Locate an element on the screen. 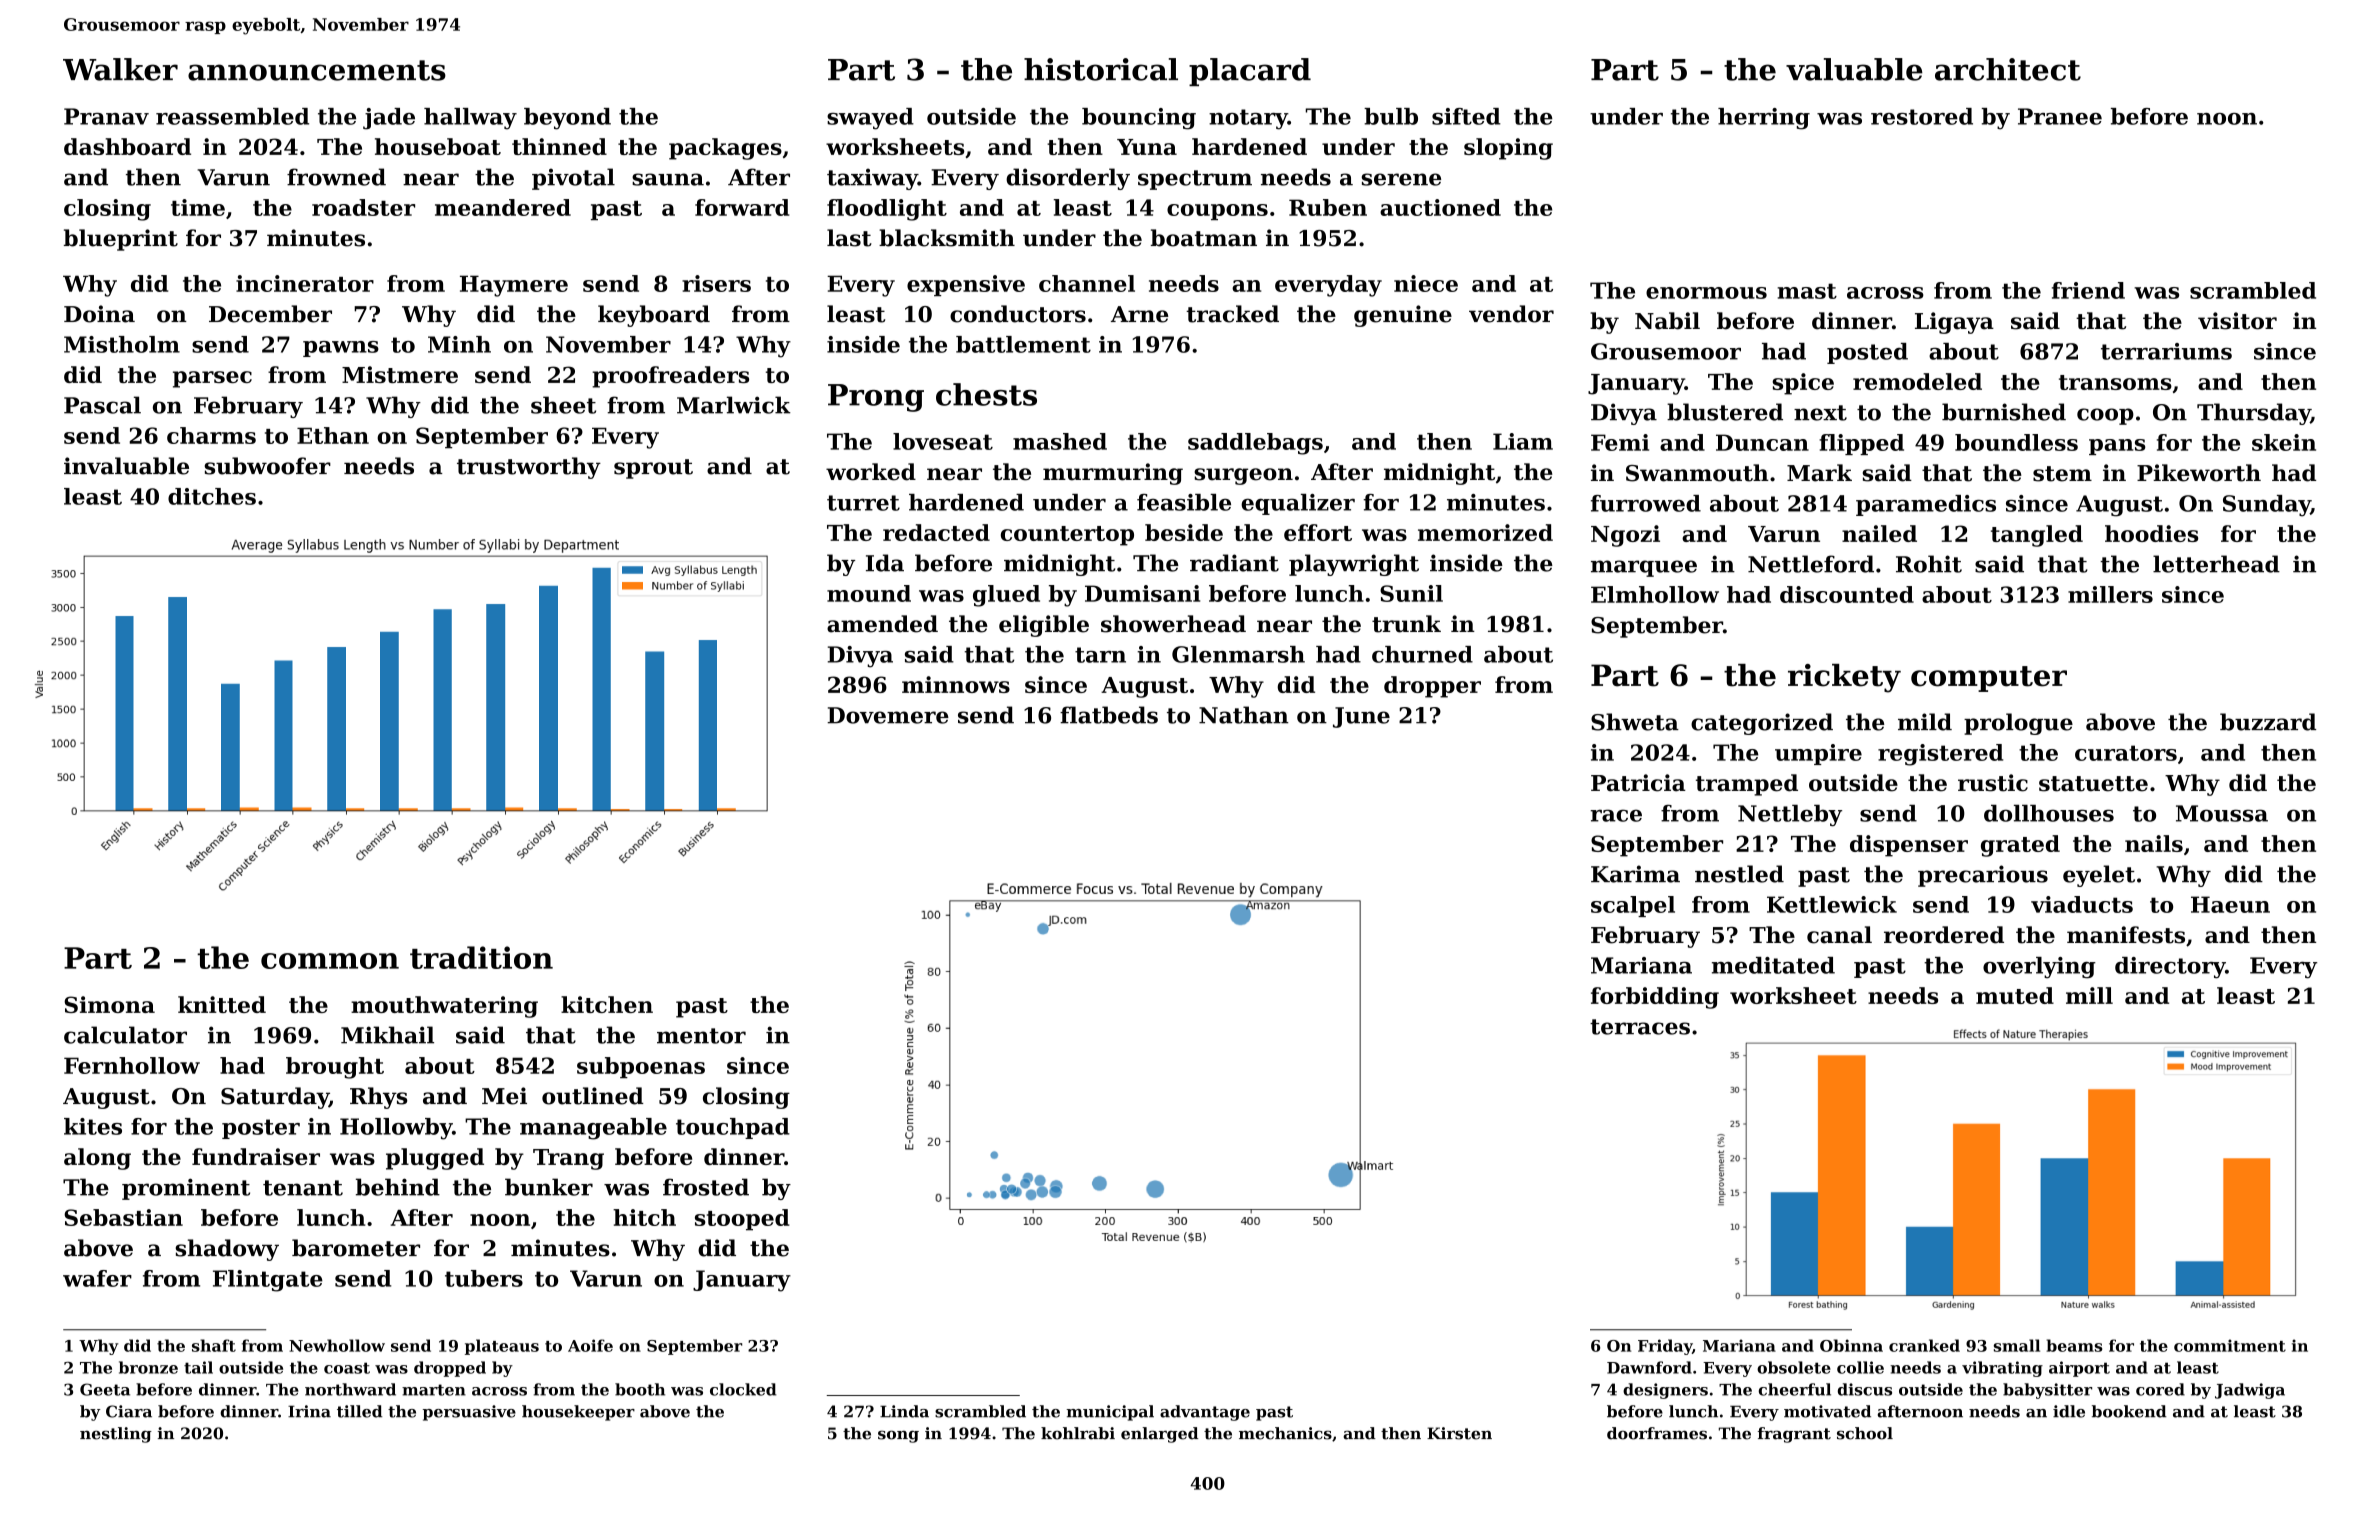 The height and width of the screenshot is (1540, 2380). Dawnford is located at coordinates (1649, 1367).
